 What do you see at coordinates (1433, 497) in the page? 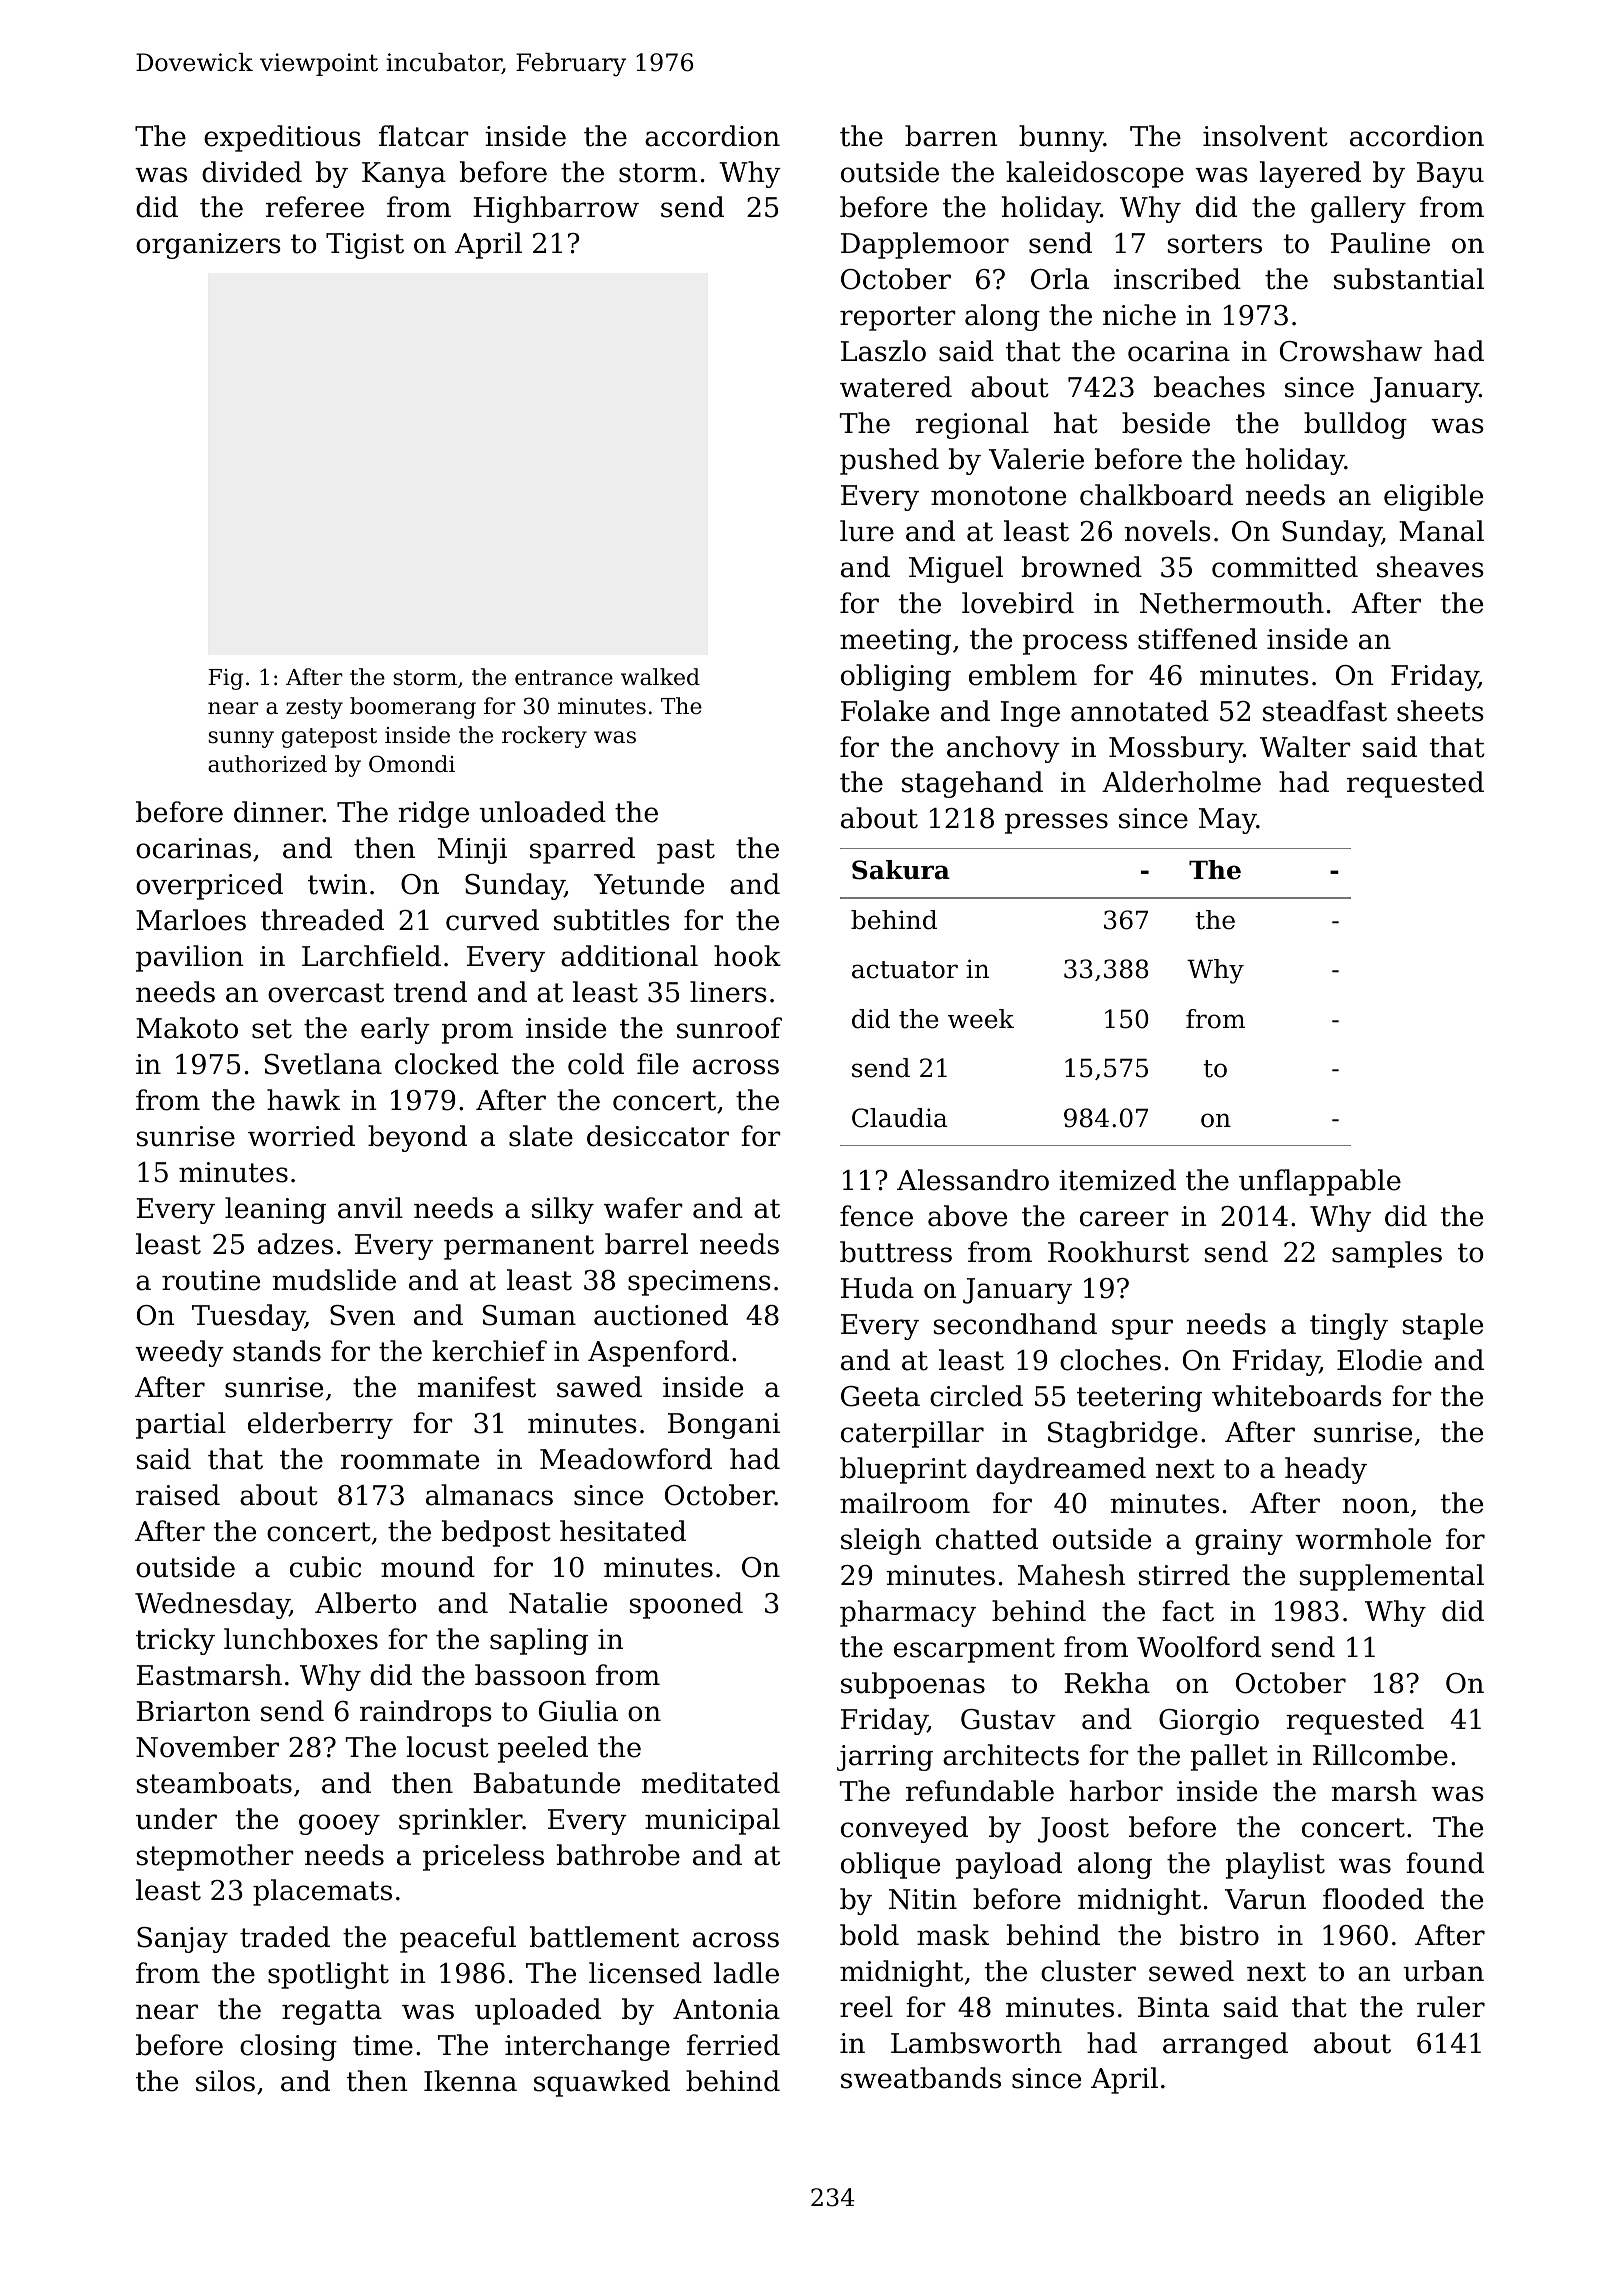
I see `eligible` at bounding box center [1433, 497].
